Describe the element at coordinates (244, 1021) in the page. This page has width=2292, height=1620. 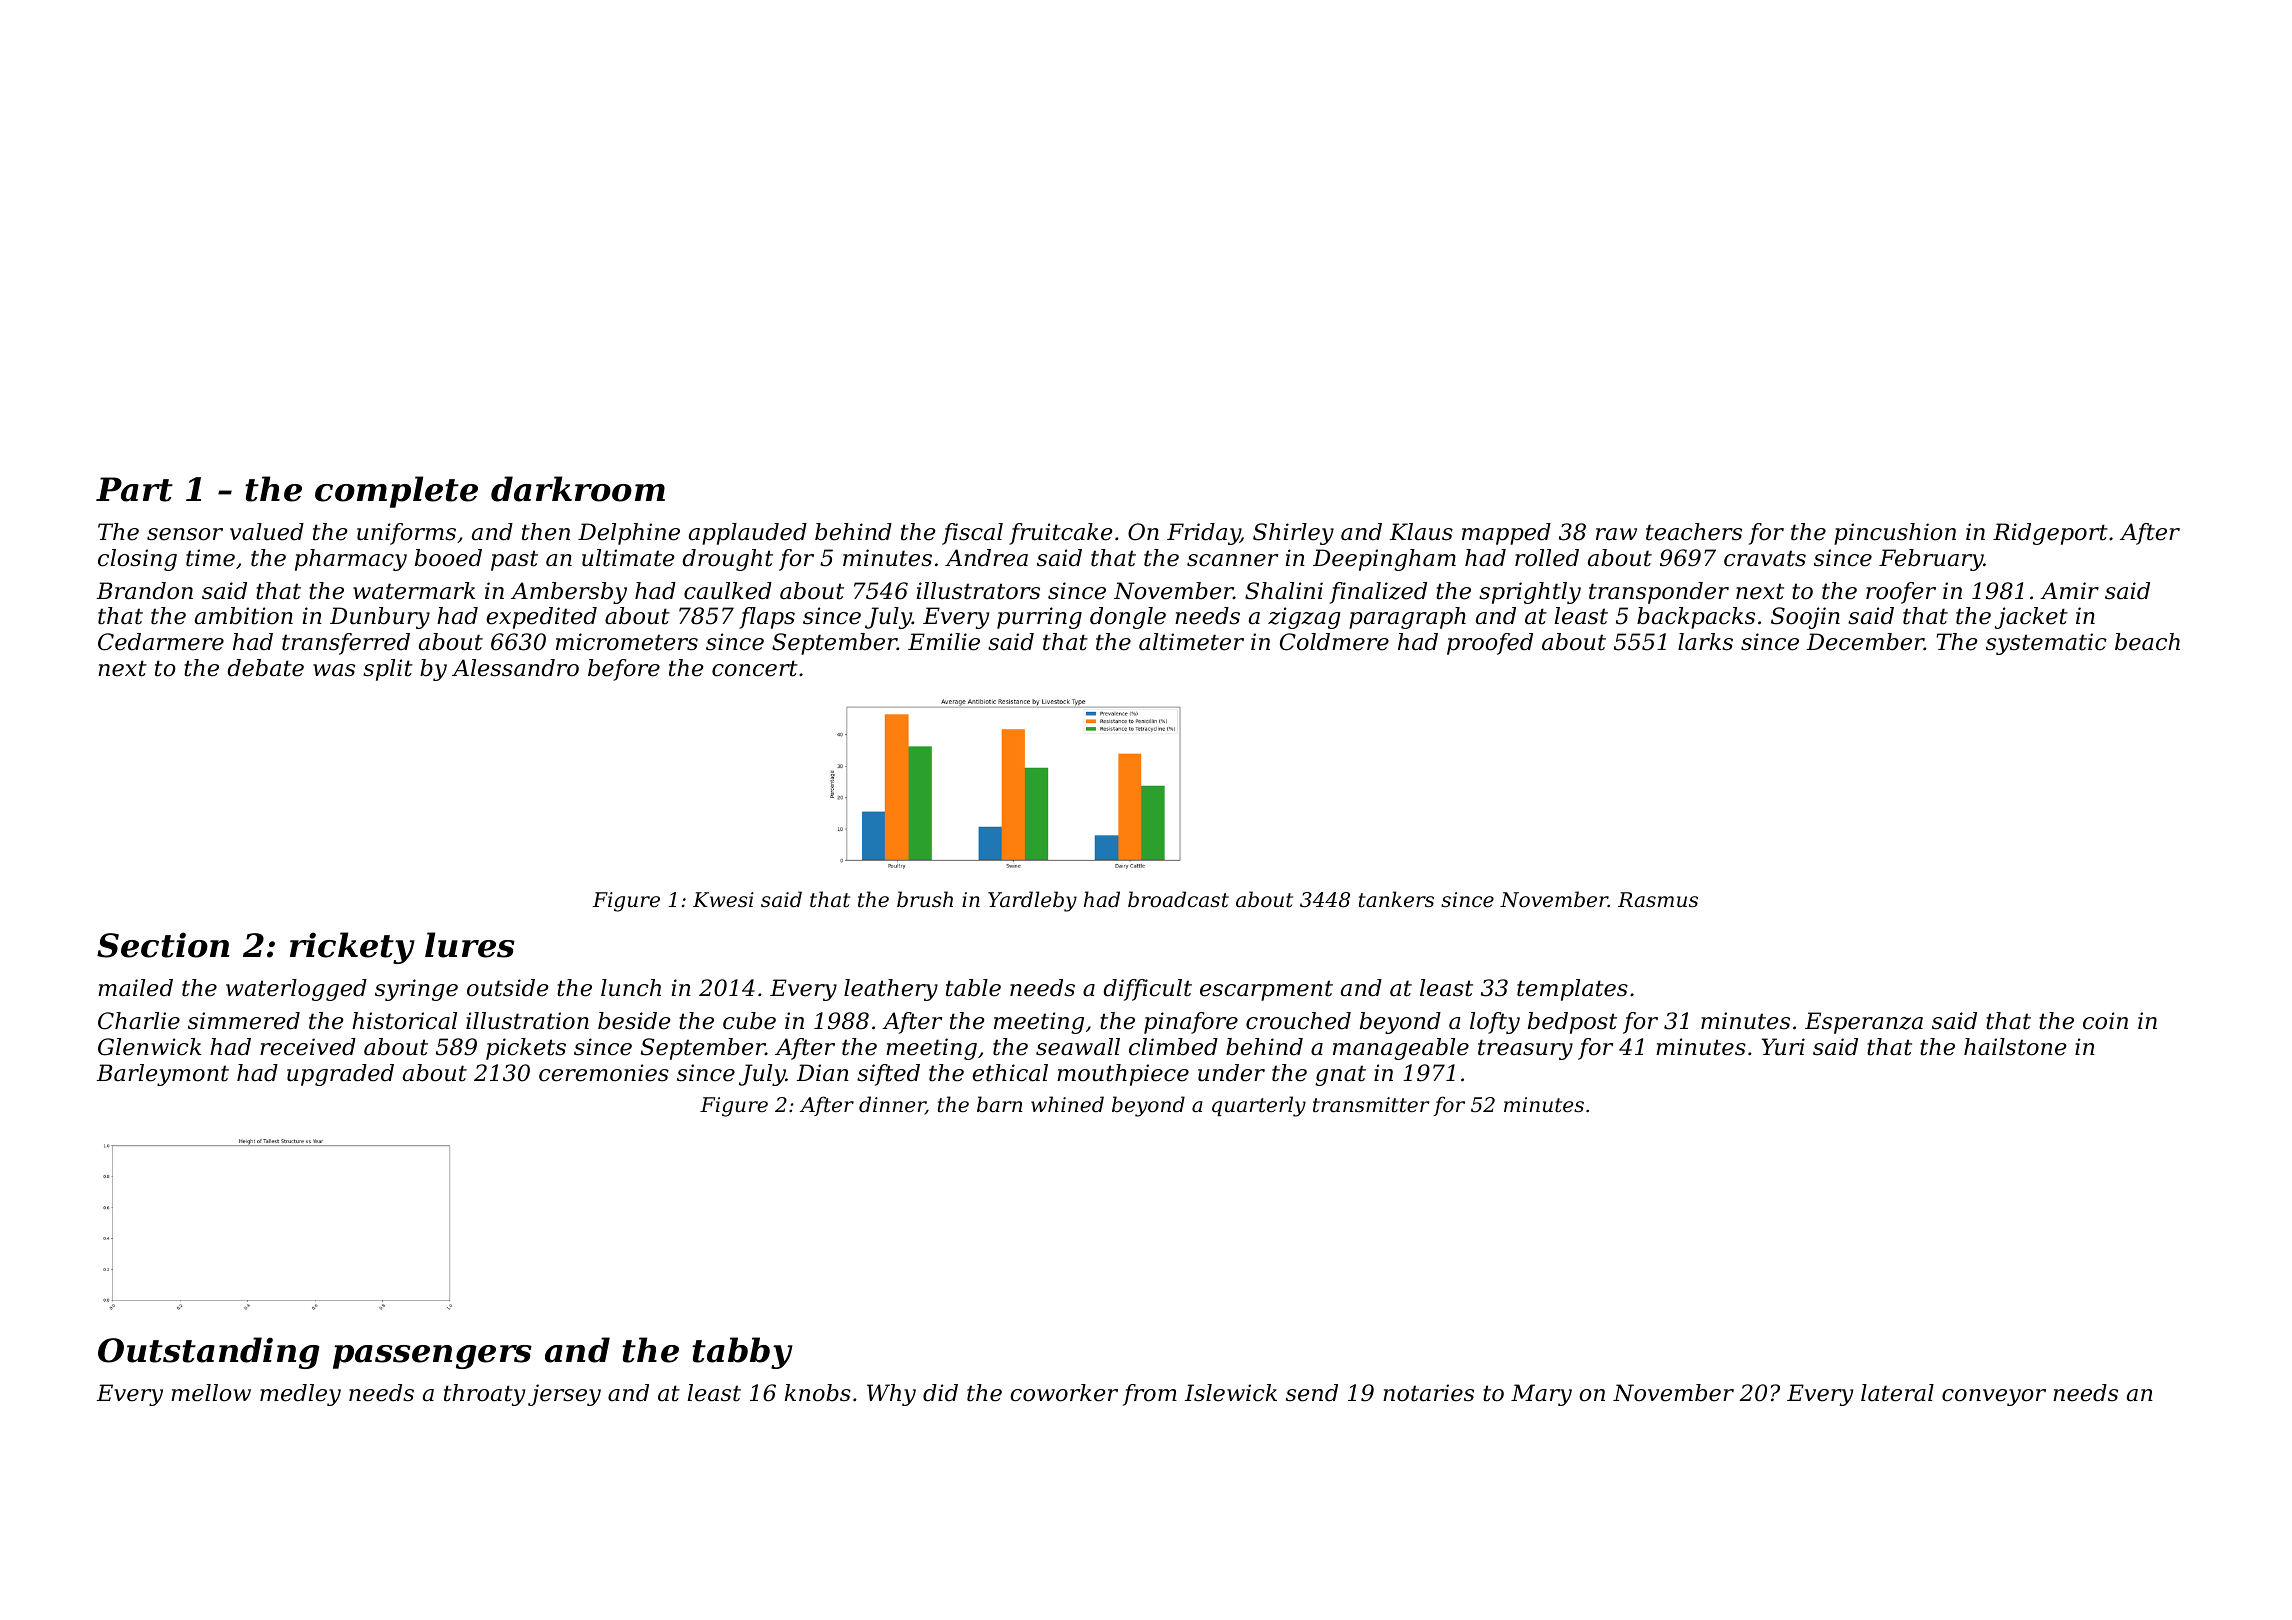
I see `simmered` at that location.
